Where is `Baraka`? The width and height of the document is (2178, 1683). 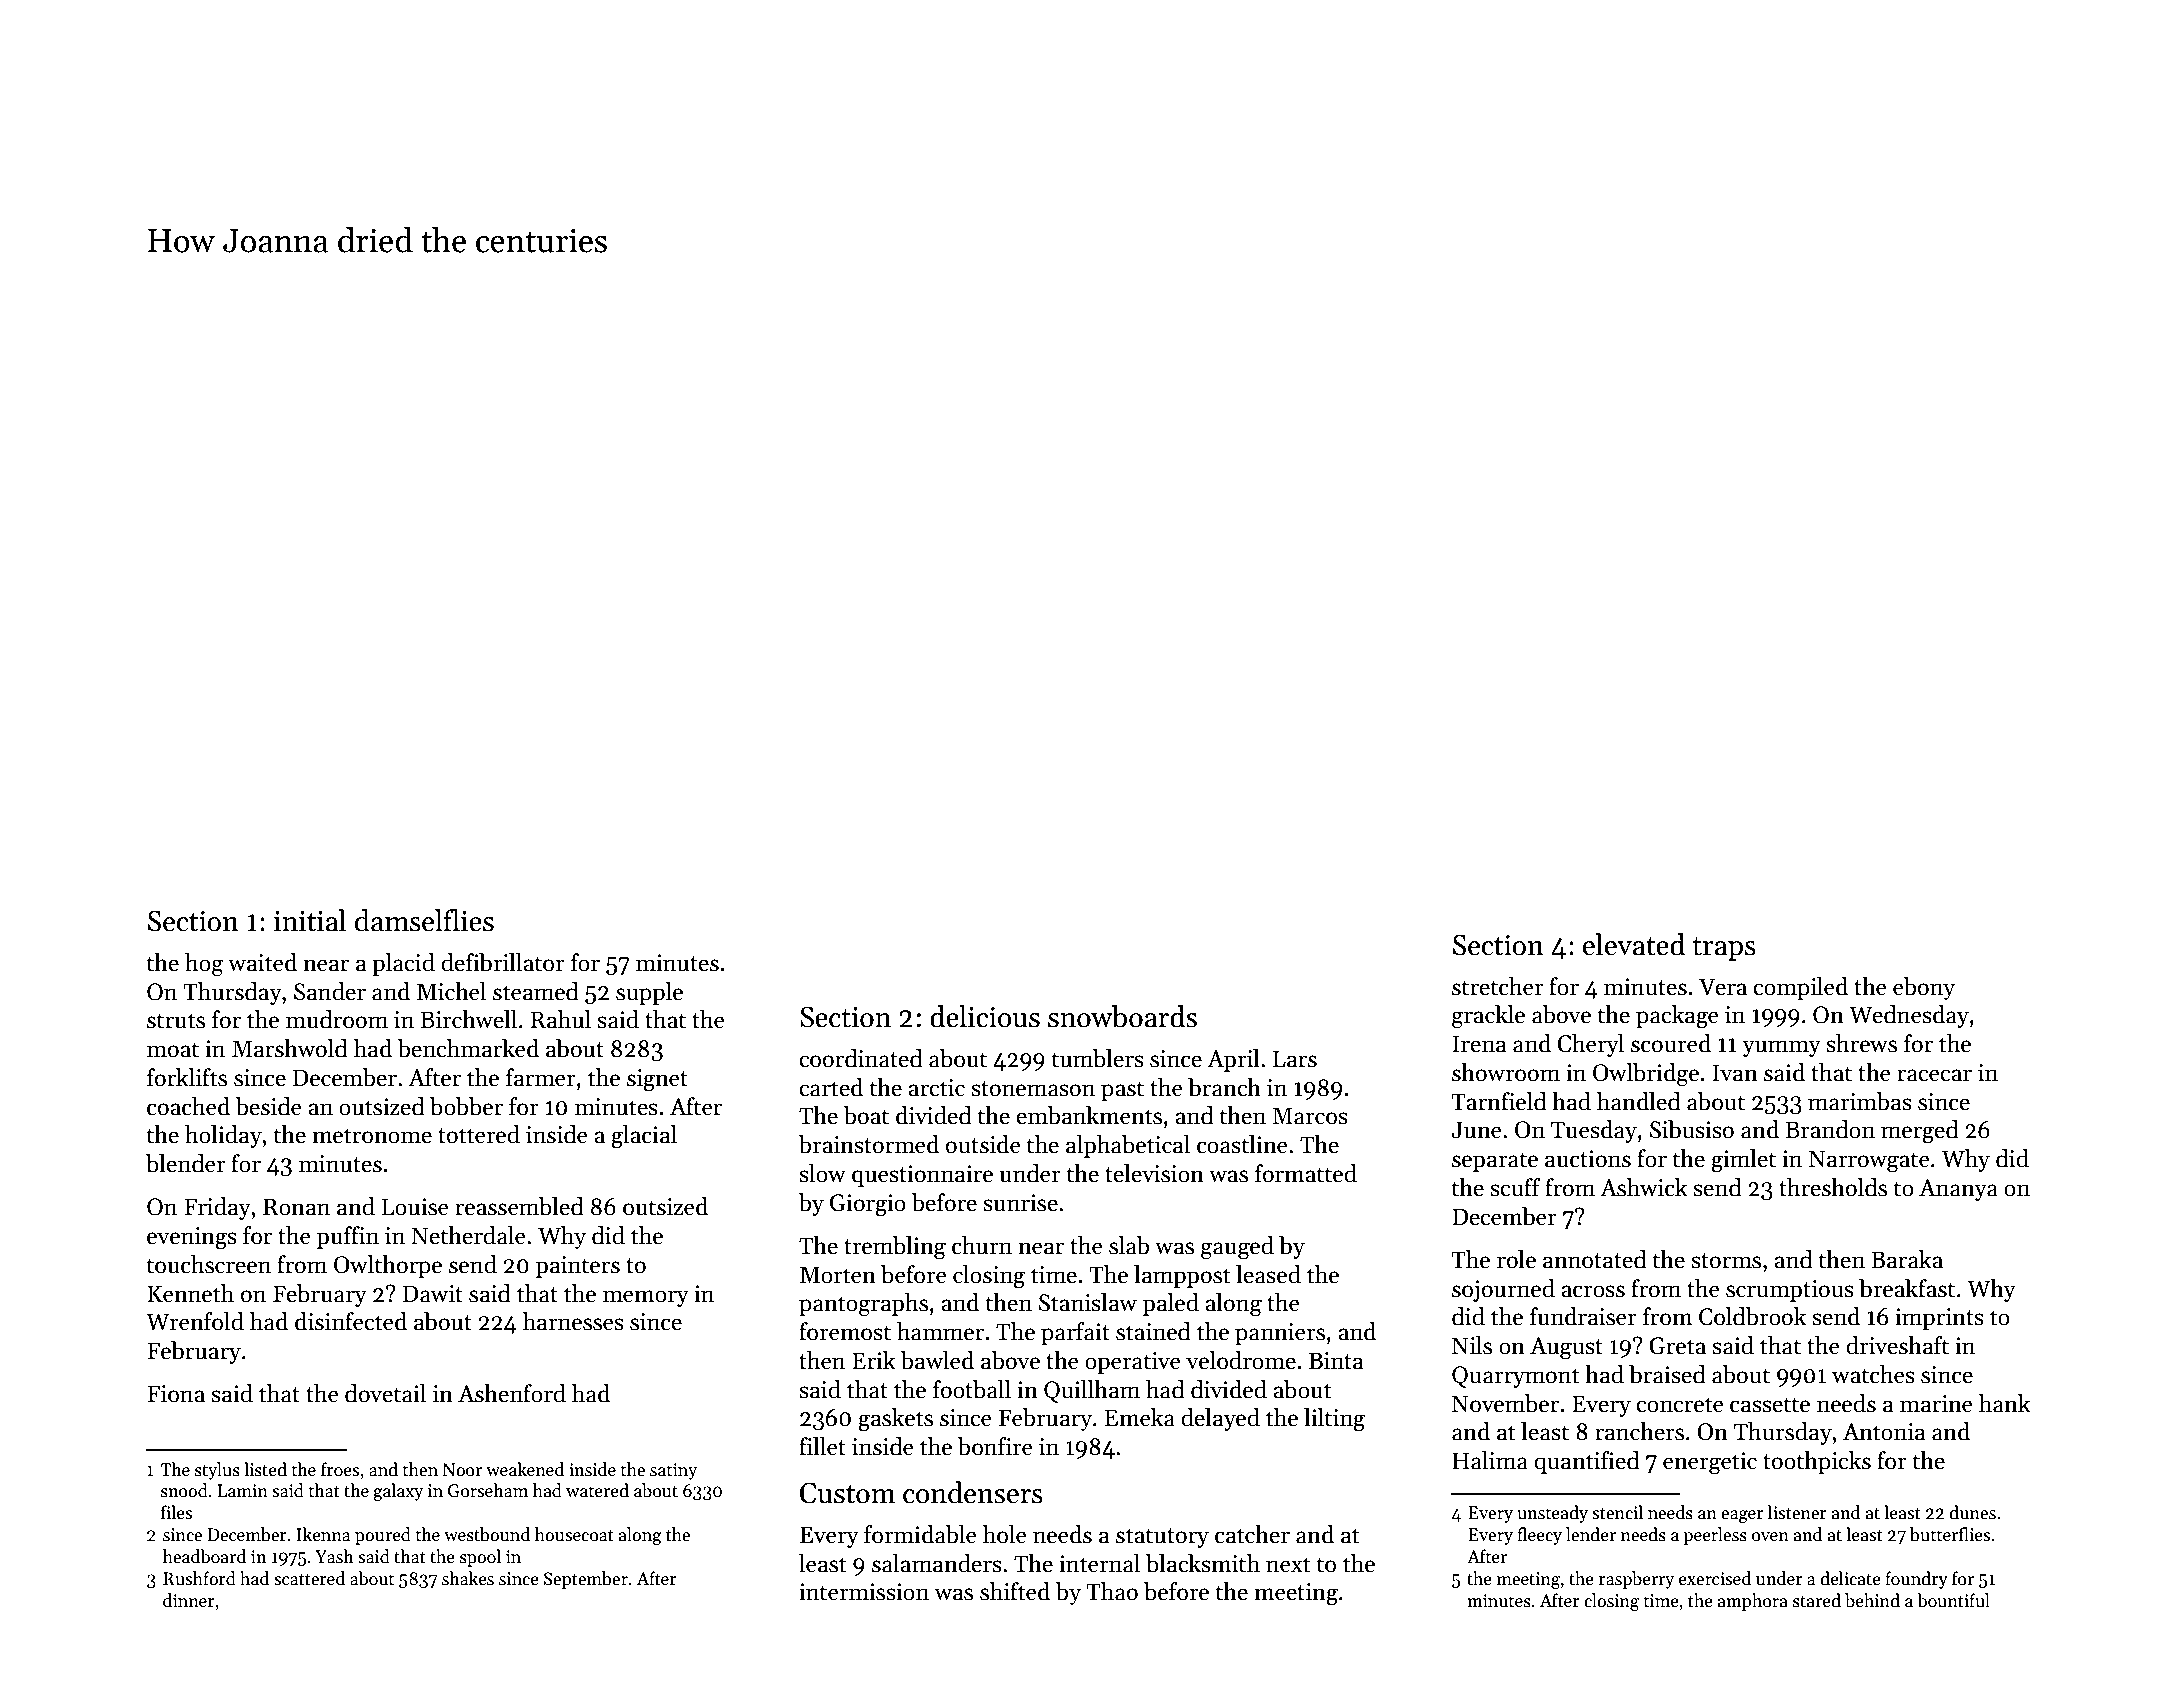 Baraka is located at coordinates (1907, 1259).
